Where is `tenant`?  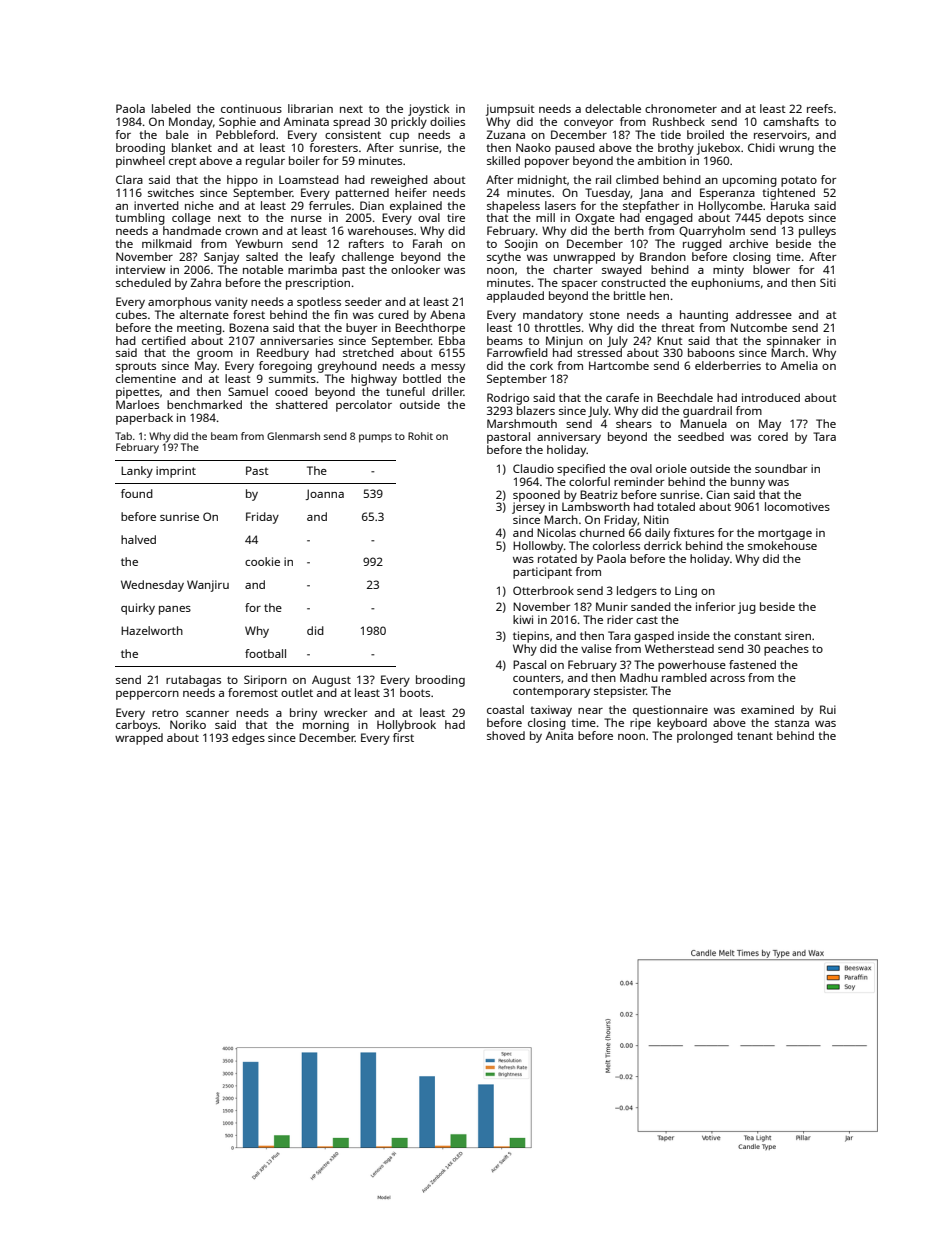 tenant is located at coordinates (755, 736).
